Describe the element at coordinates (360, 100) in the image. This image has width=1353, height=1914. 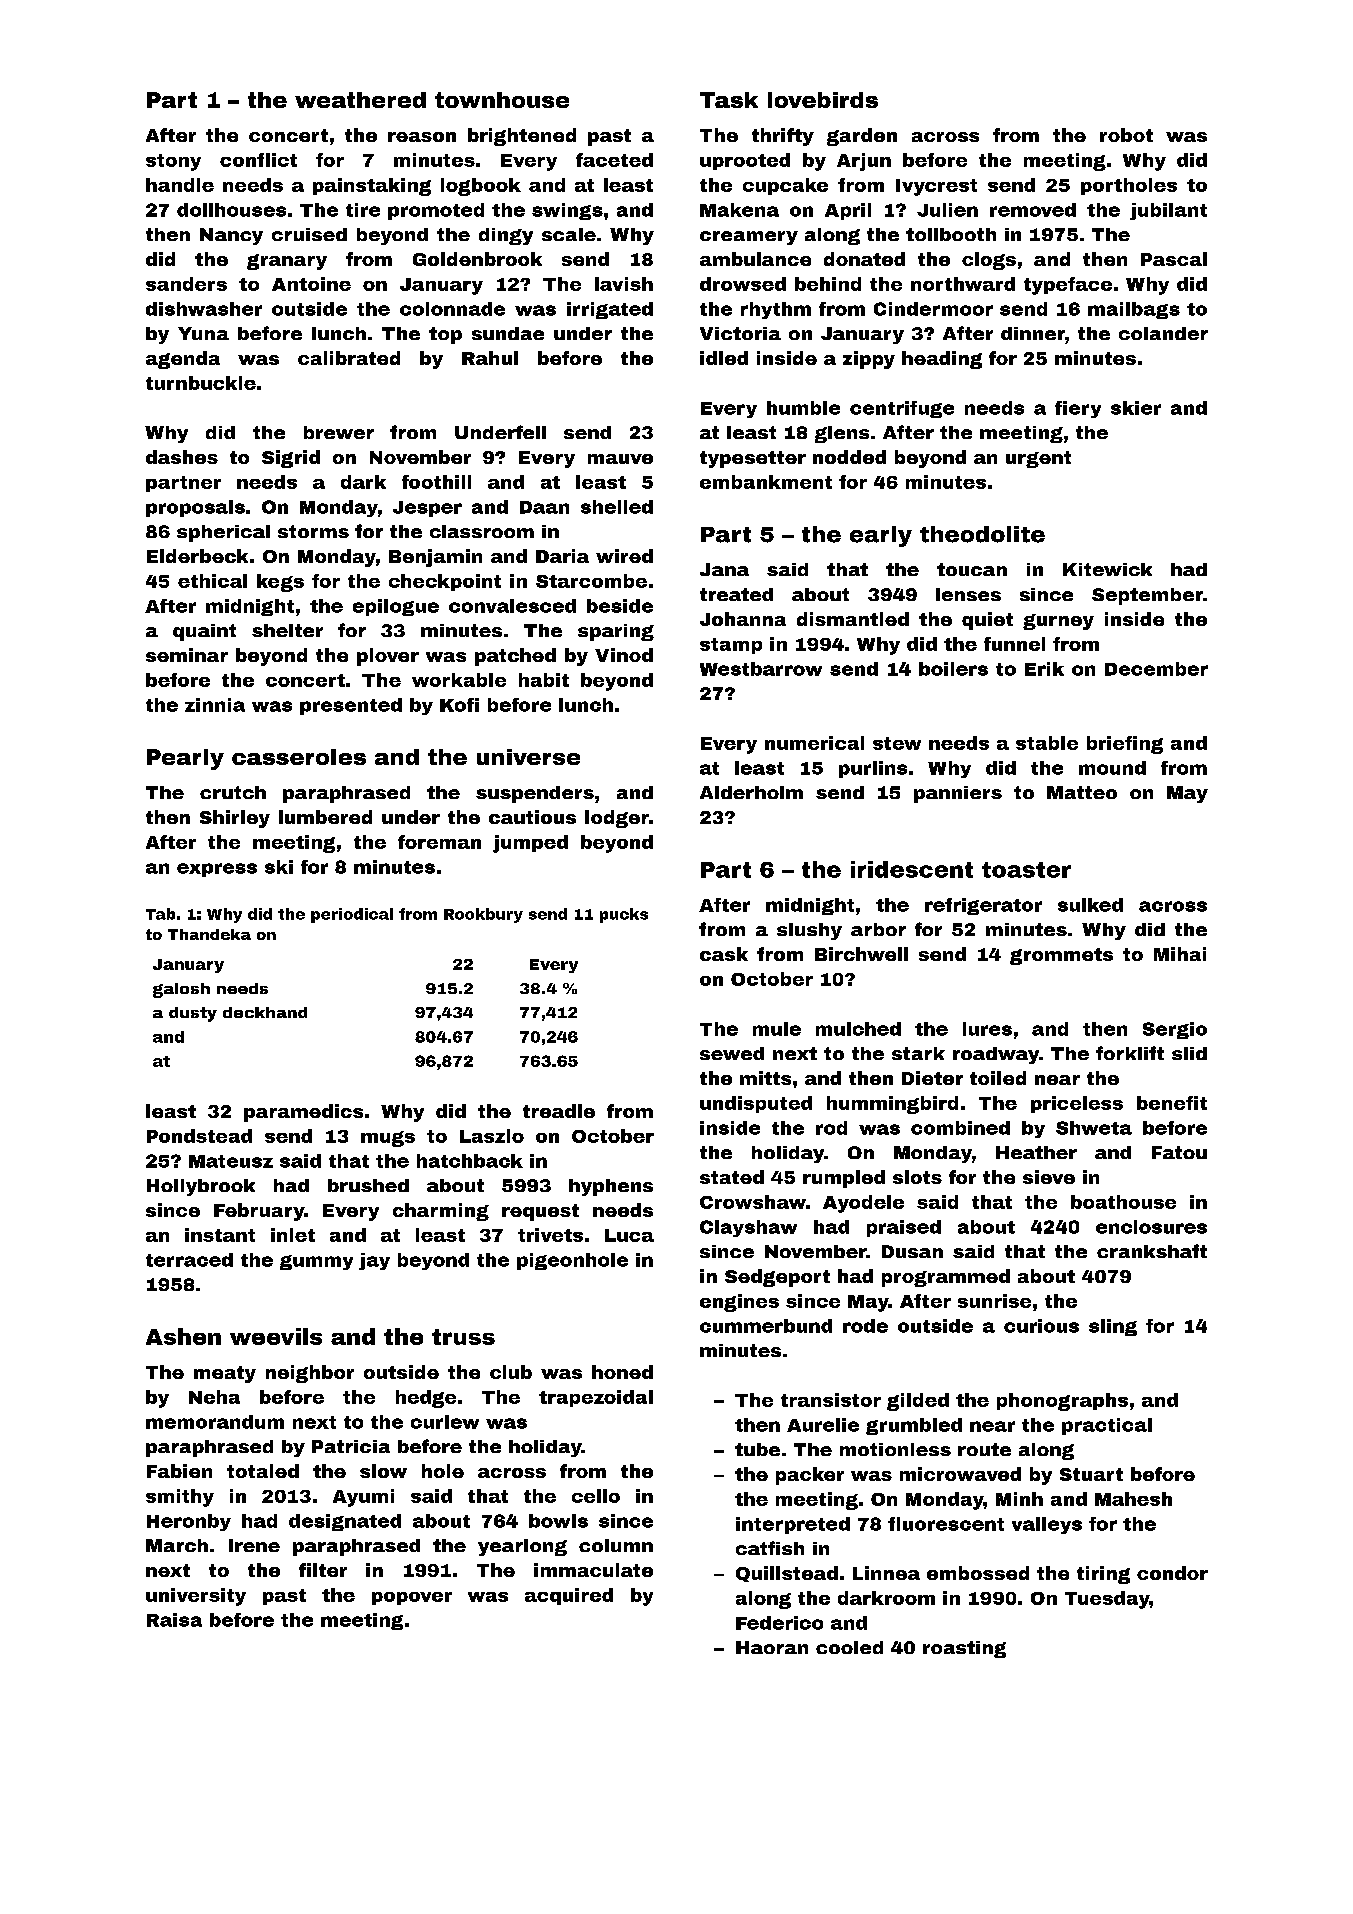
I see `weathered` at that location.
